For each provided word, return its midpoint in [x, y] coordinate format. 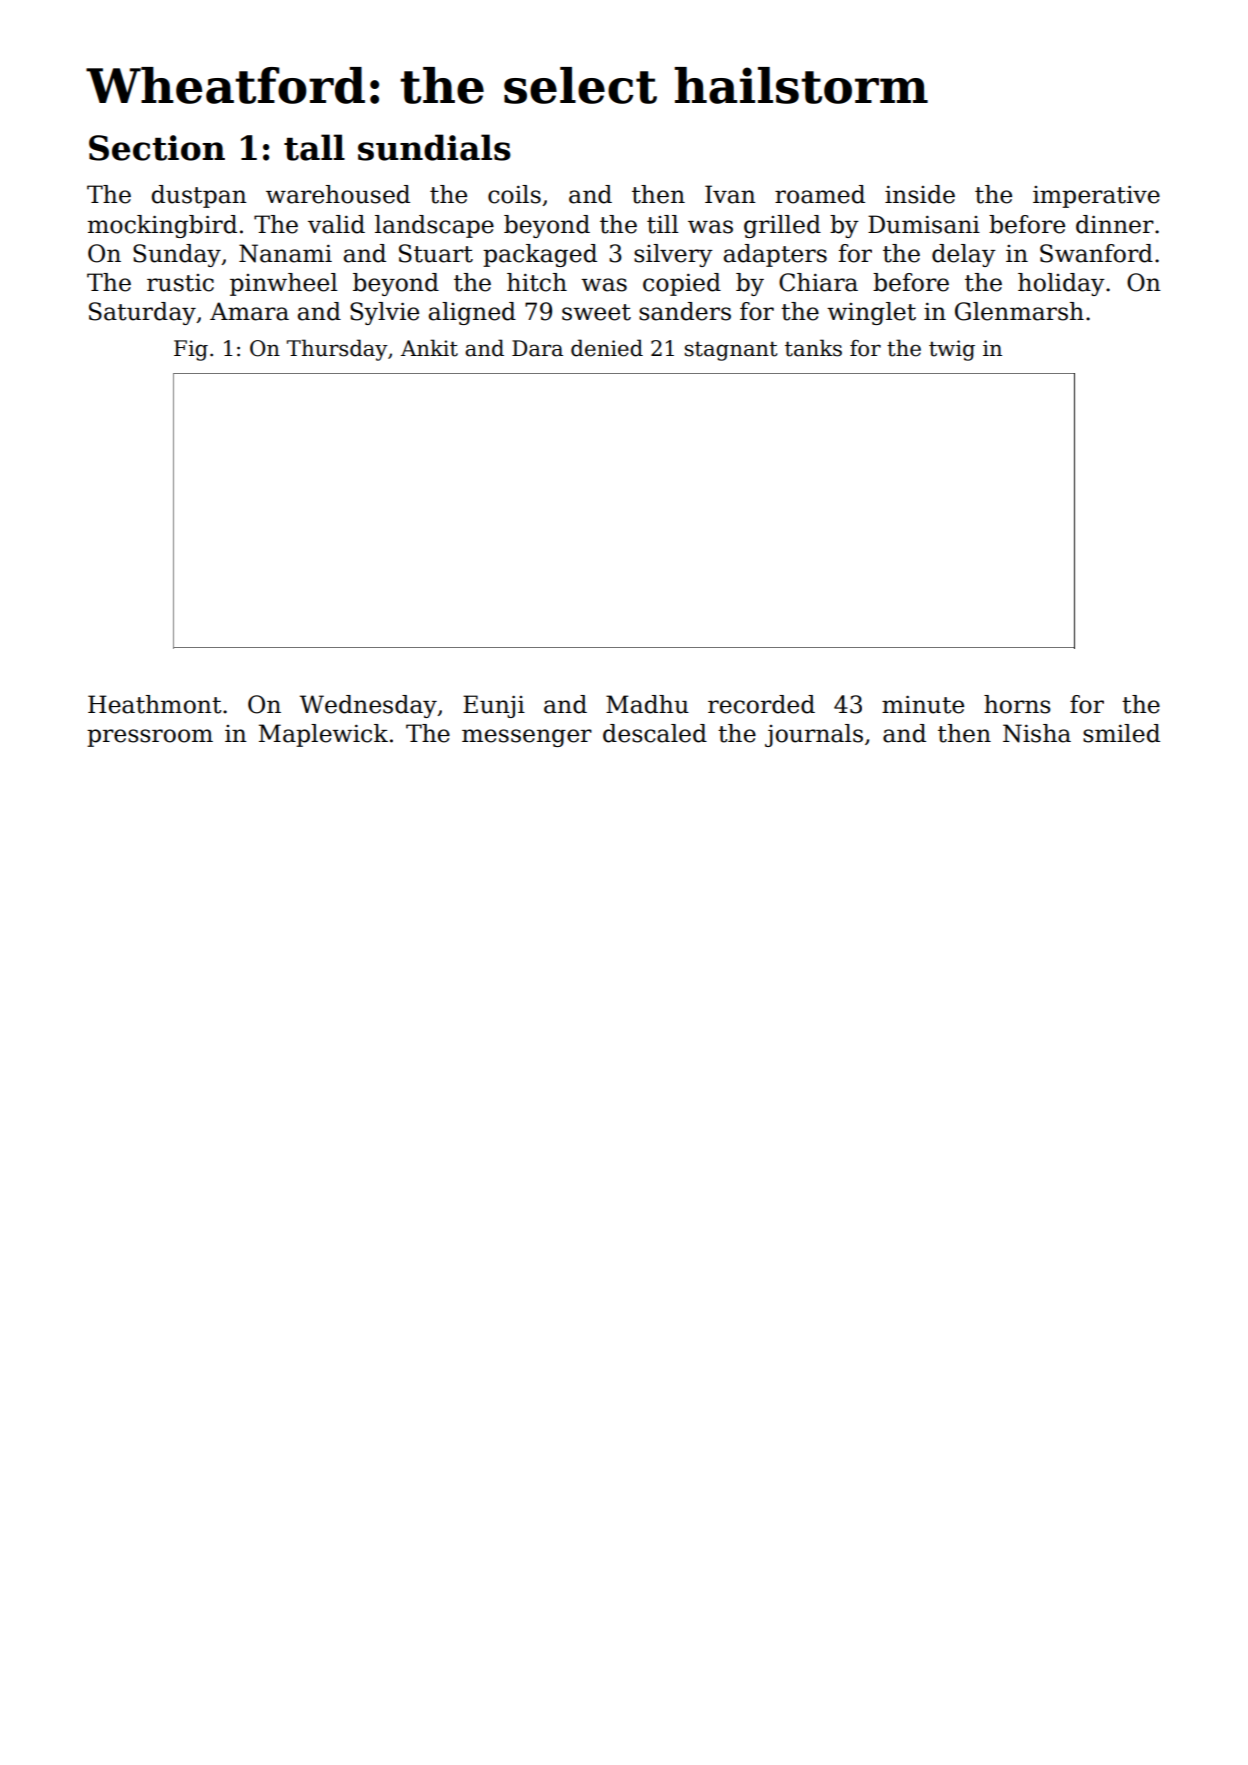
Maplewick [323, 735]
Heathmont [155, 704]
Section [157, 148]
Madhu [647, 704]
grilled [782, 226]
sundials [434, 147]
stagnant [731, 351]
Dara [537, 348]
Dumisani [924, 224]
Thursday [337, 350]
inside [920, 194]
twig [952, 350]
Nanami [285, 253]
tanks [813, 348]
